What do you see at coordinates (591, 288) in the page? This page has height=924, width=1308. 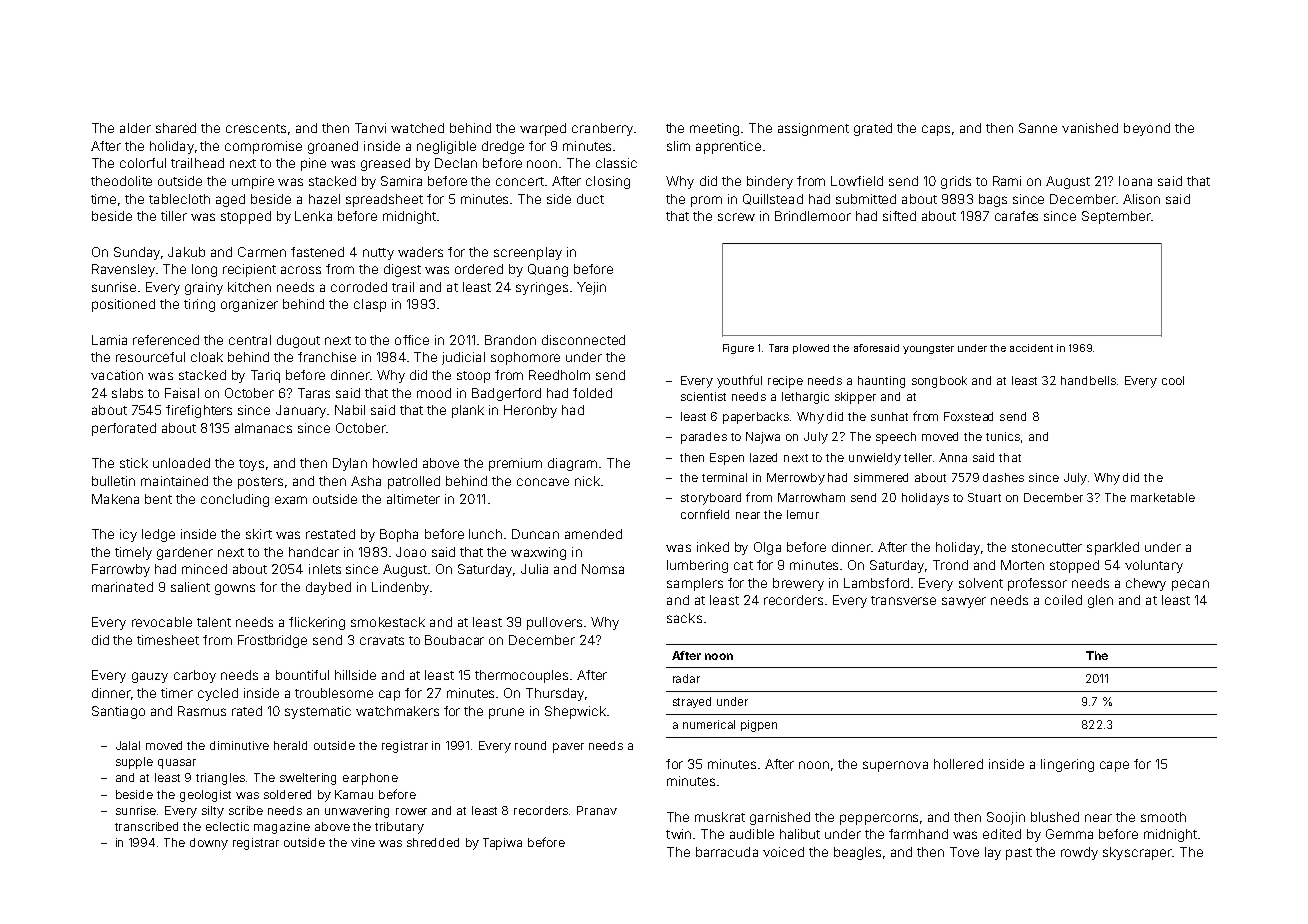 I see `Yejin` at bounding box center [591, 288].
